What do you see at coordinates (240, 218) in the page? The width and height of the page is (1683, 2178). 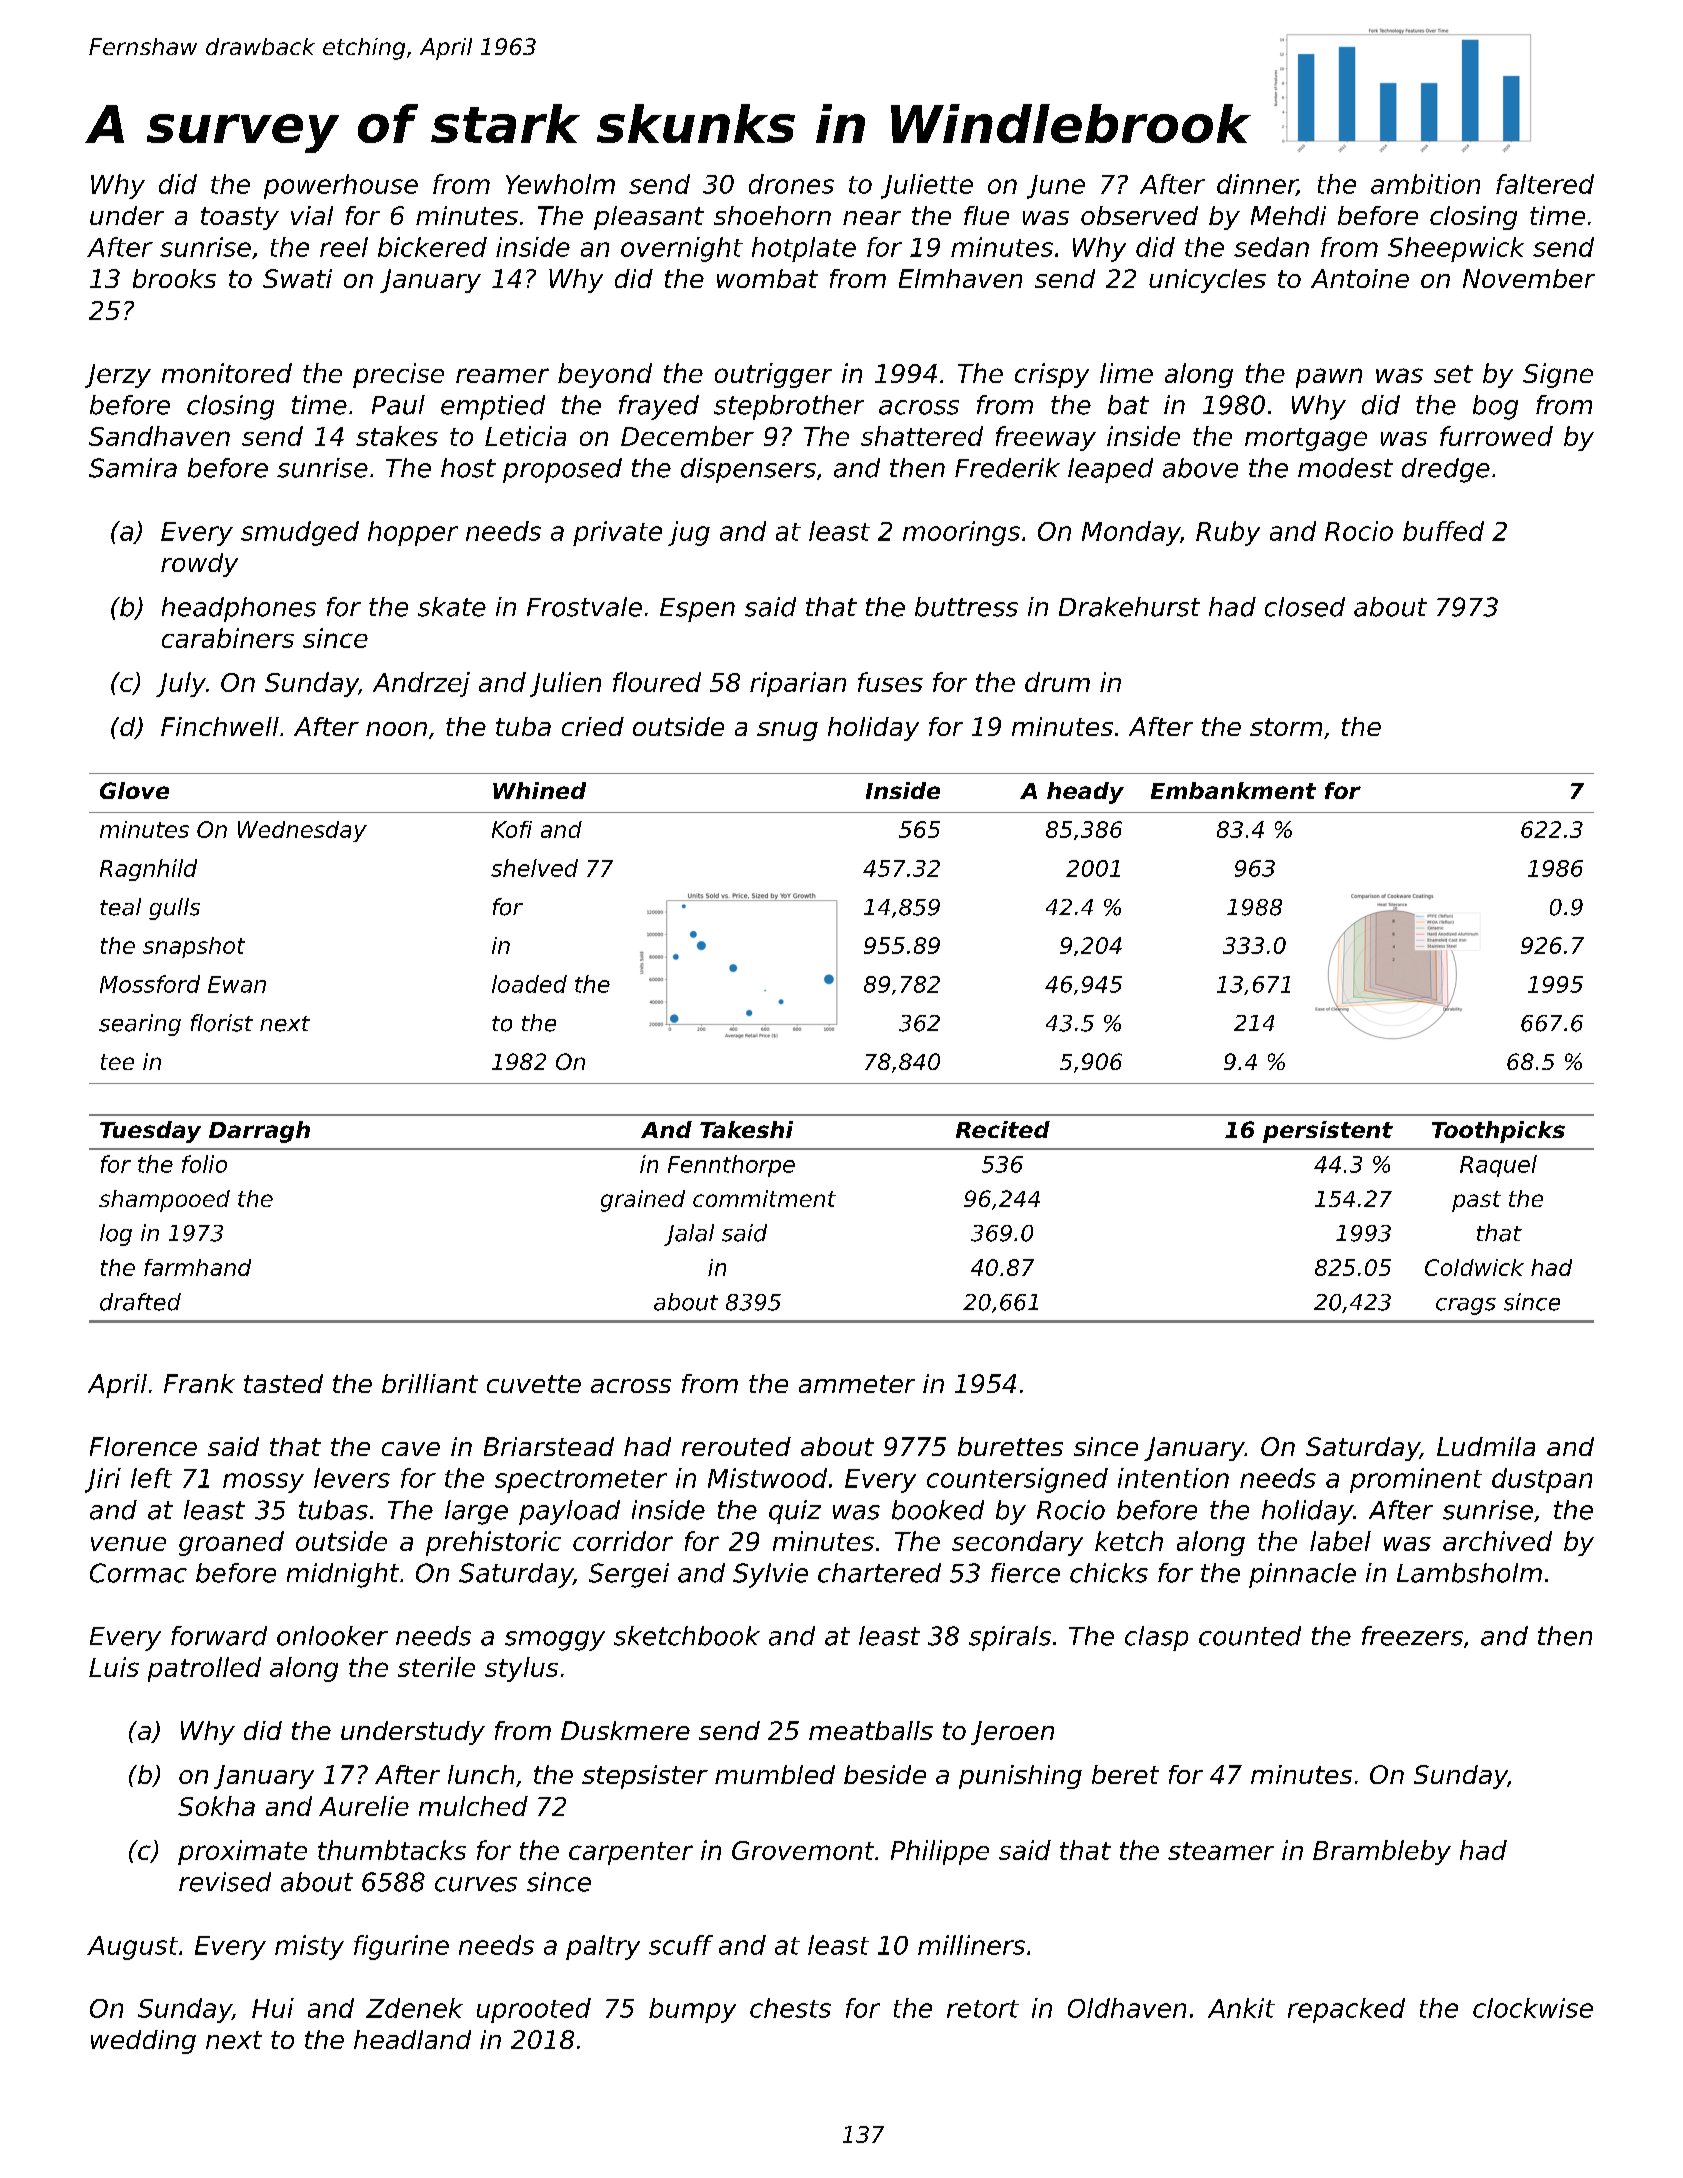 I see `toasty` at bounding box center [240, 218].
